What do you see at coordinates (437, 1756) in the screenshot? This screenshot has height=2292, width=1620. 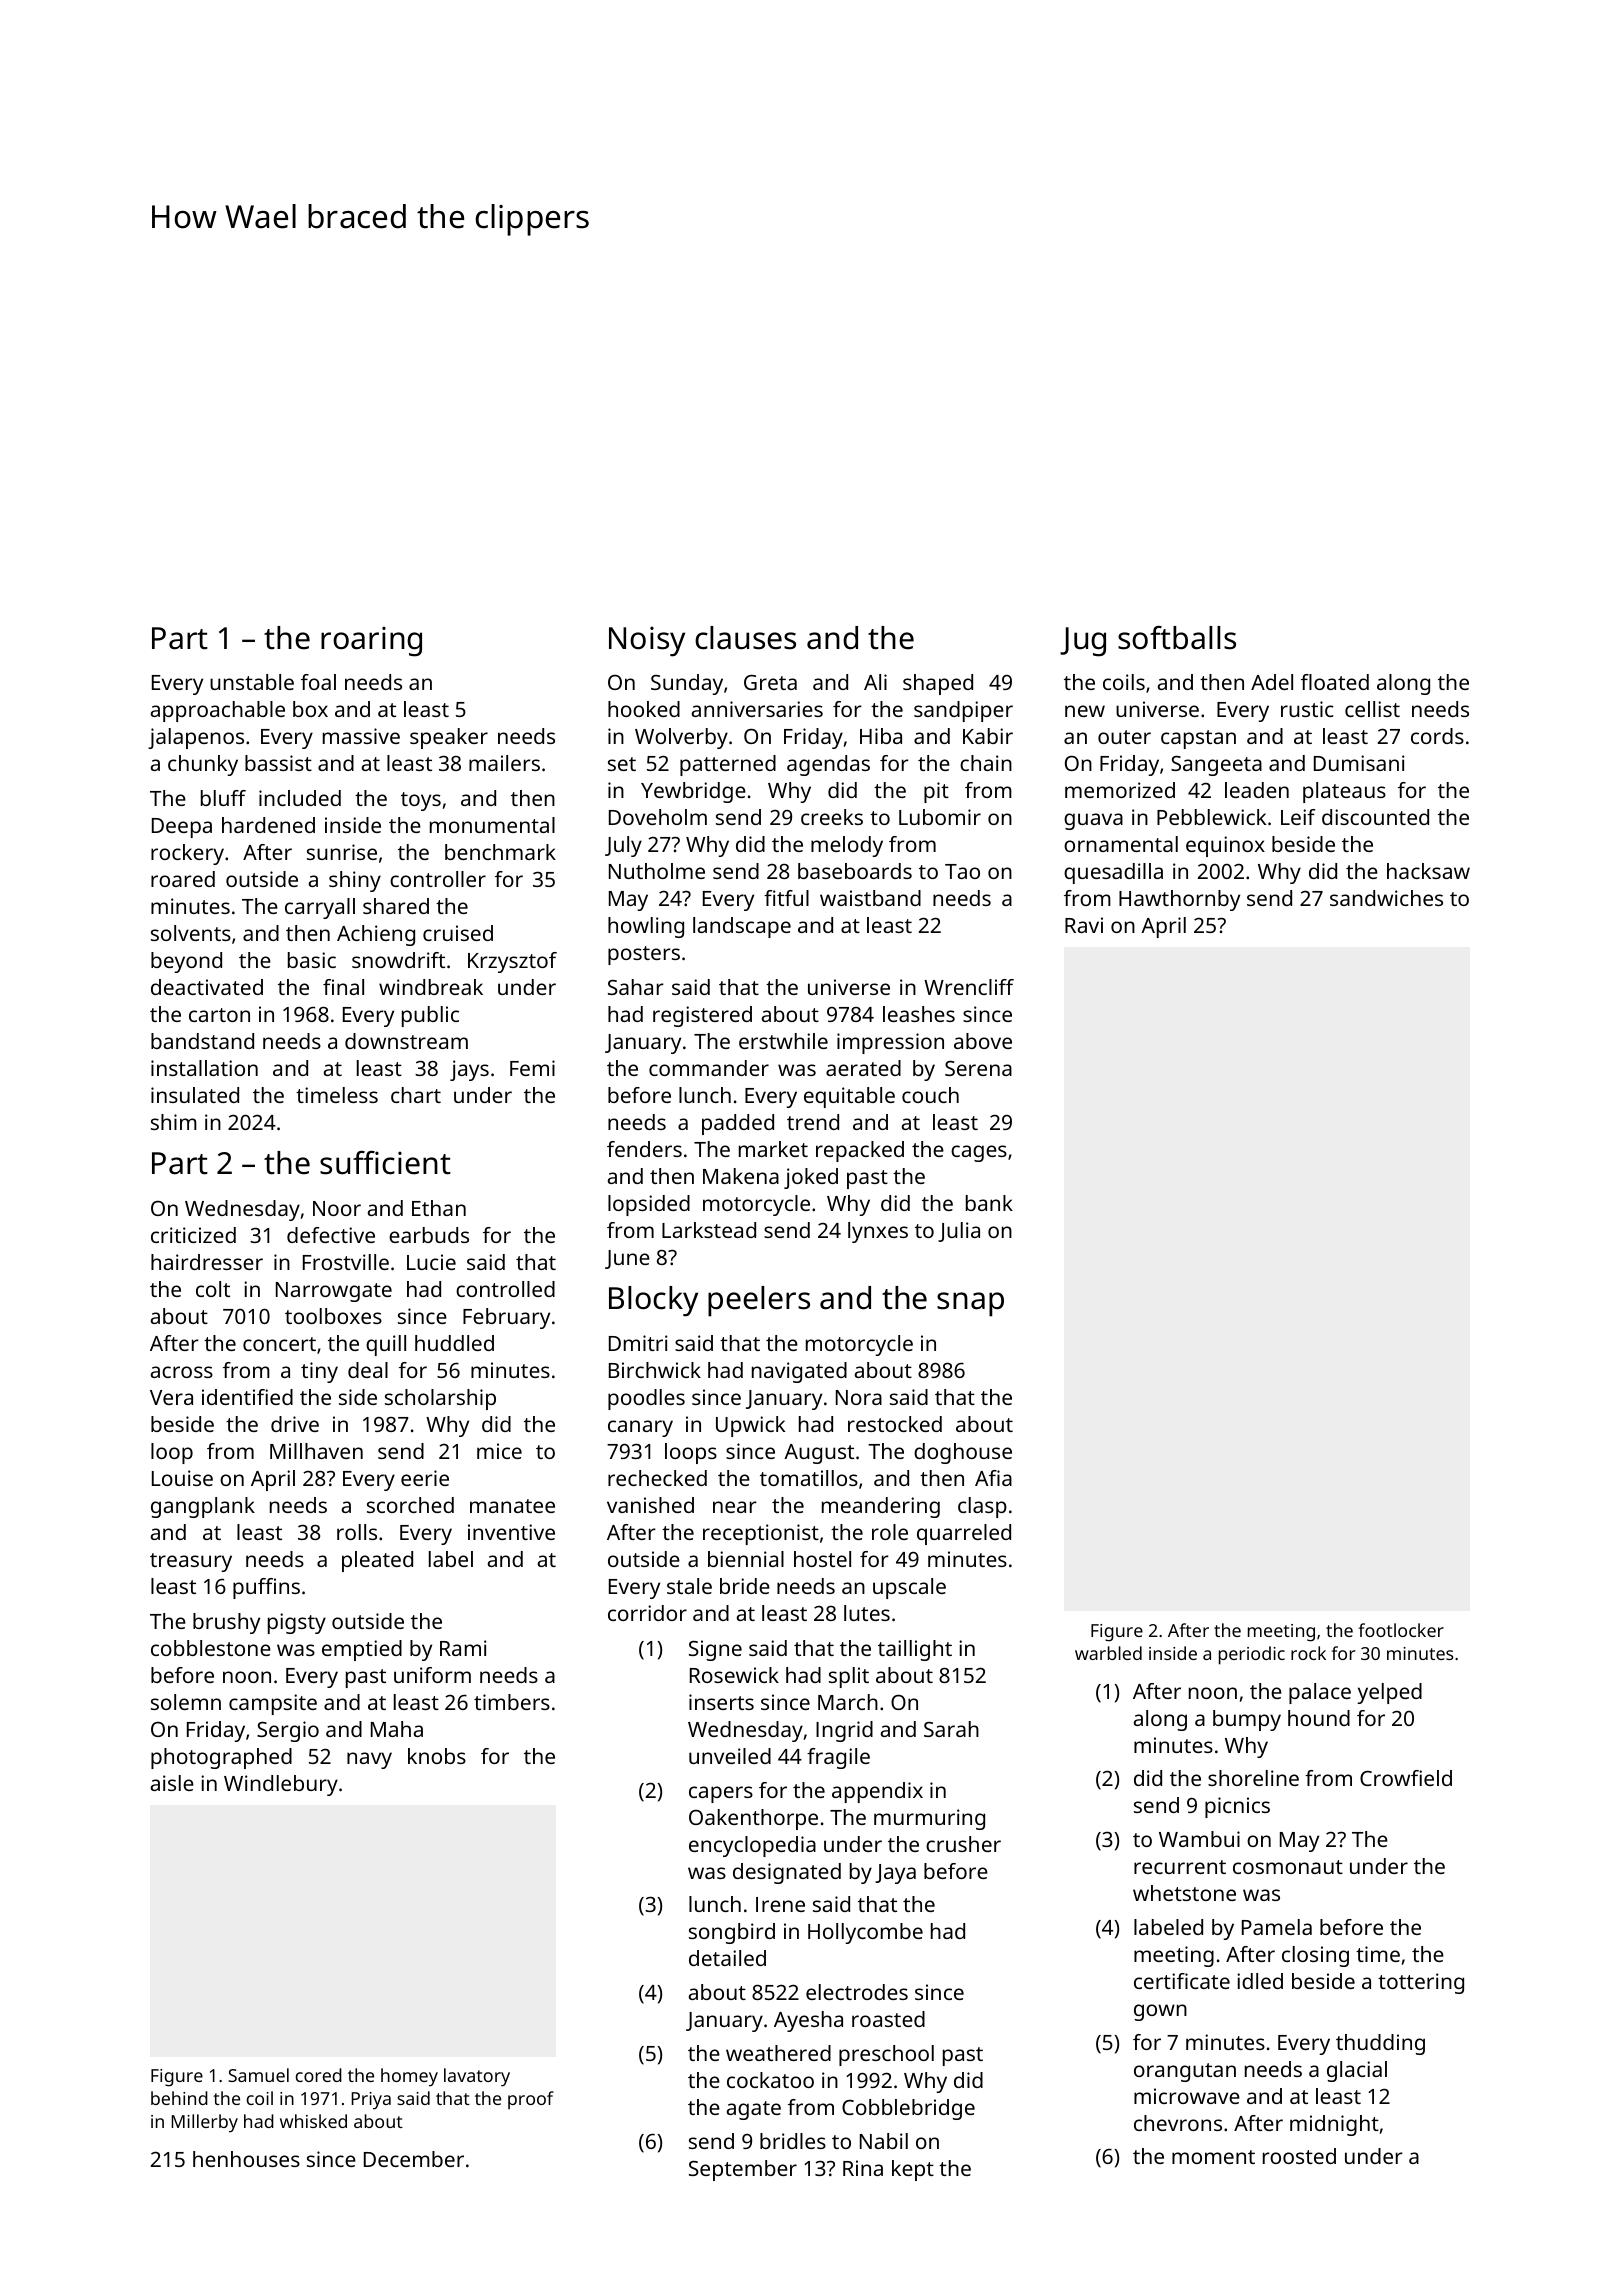 I see `knobs` at bounding box center [437, 1756].
